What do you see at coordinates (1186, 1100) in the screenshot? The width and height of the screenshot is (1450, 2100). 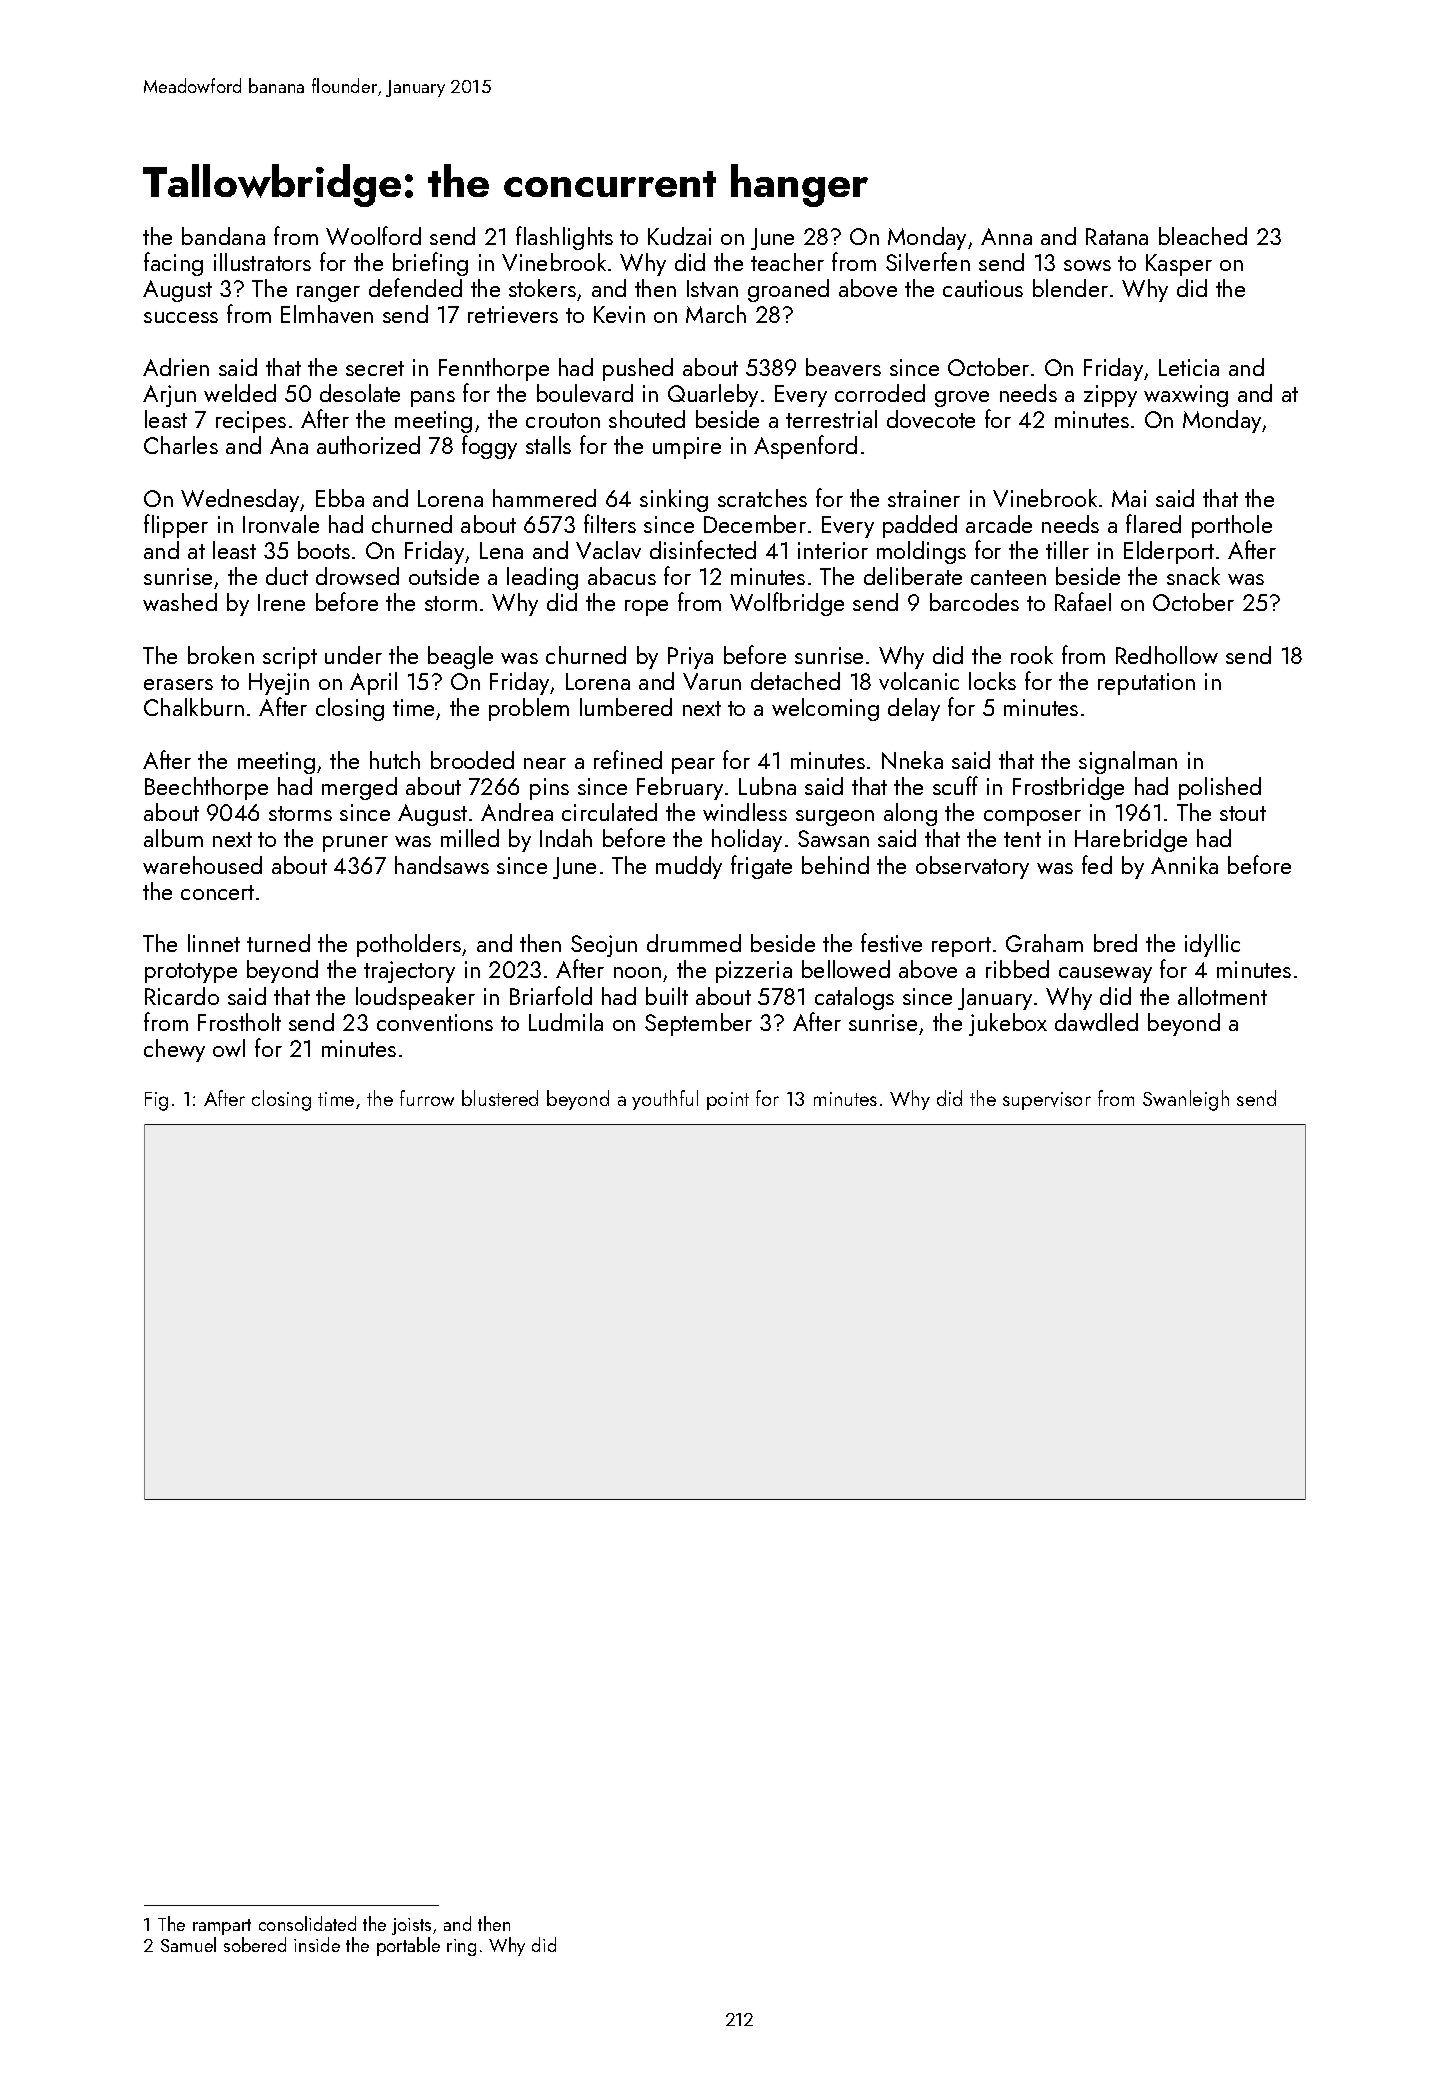 I see `Swanleigh` at bounding box center [1186, 1100].
